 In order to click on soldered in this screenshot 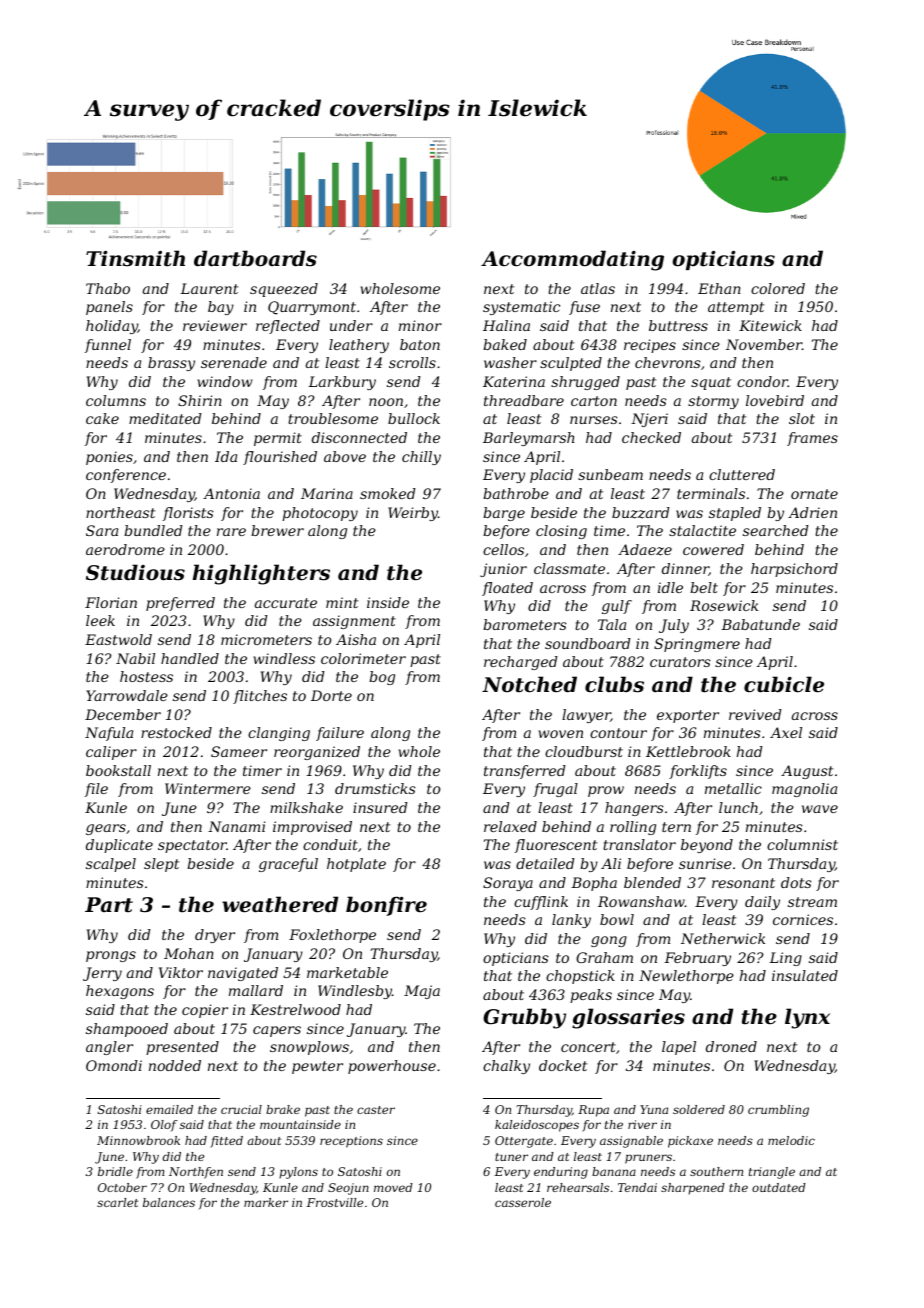, I will do `click(699, 1109)`.
